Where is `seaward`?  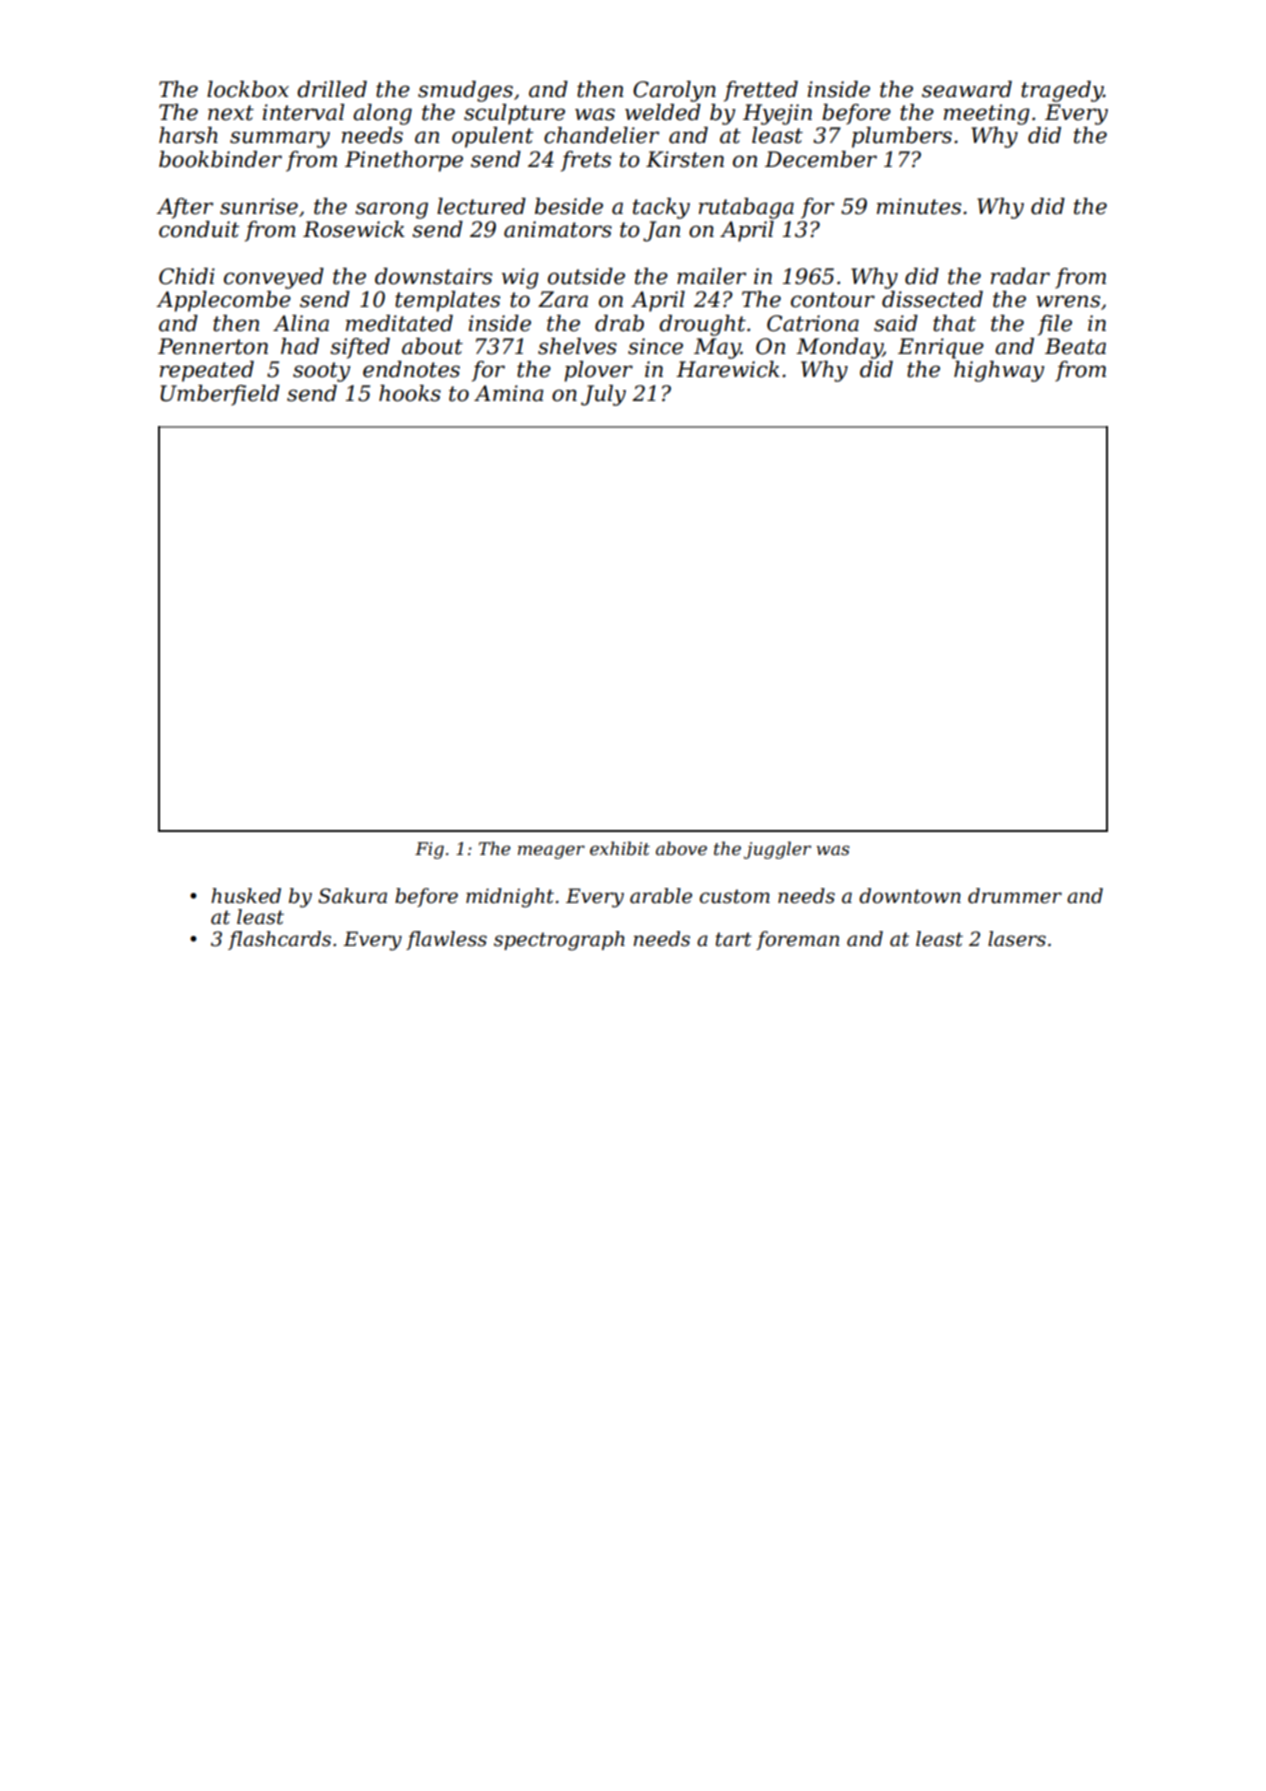
seaward is located at coordinates (967, 89).
